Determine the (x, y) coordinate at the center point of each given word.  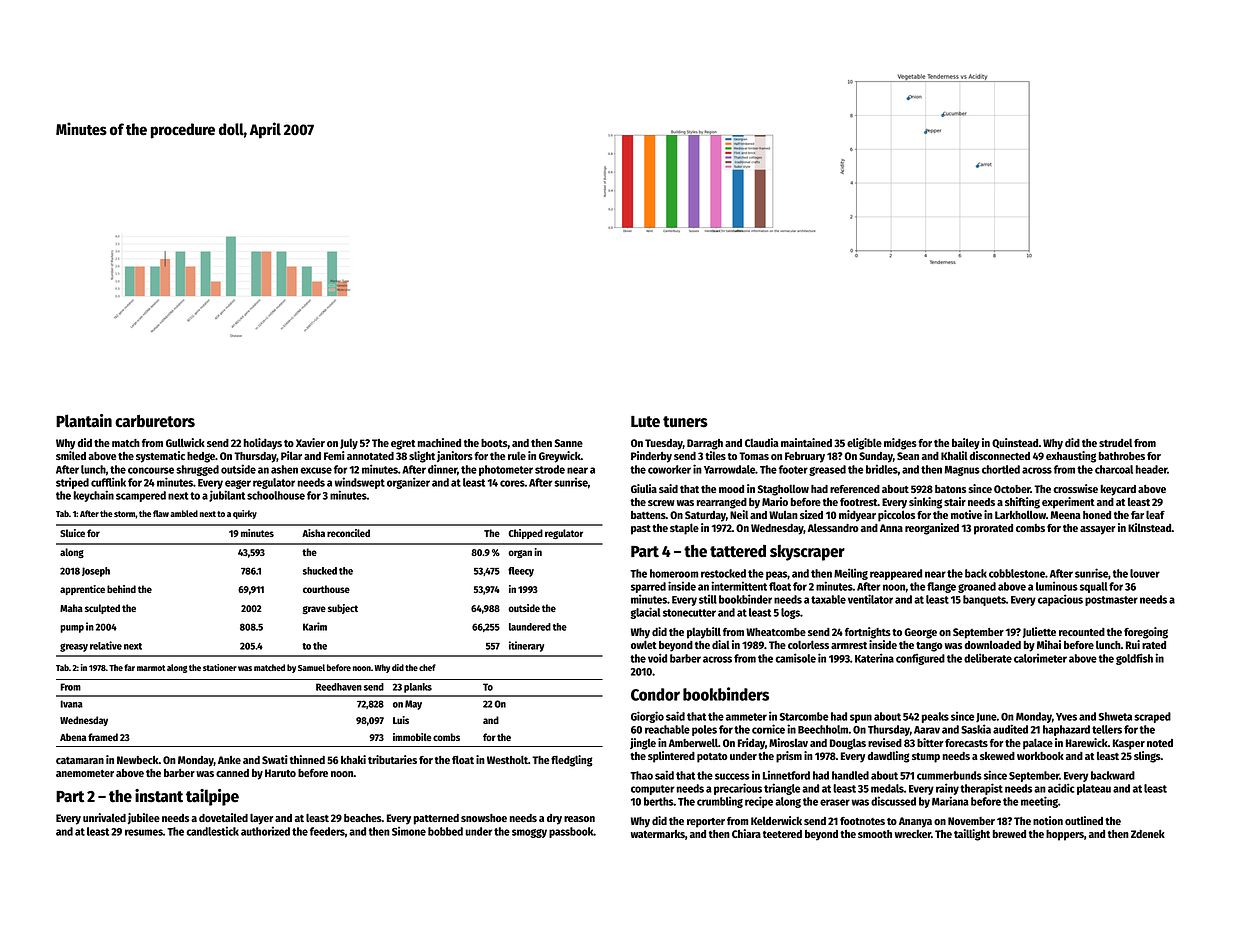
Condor (655, 694)
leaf (1155, 514)
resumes (144, 832)
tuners (685, 422)
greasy (74, 647)
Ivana (71, 704)
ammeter (746, 717)
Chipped (525, 534)
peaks (935, 717)
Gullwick (185, 442)
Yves (1066, 717)
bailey (966, 444)
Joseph (96, 572)
